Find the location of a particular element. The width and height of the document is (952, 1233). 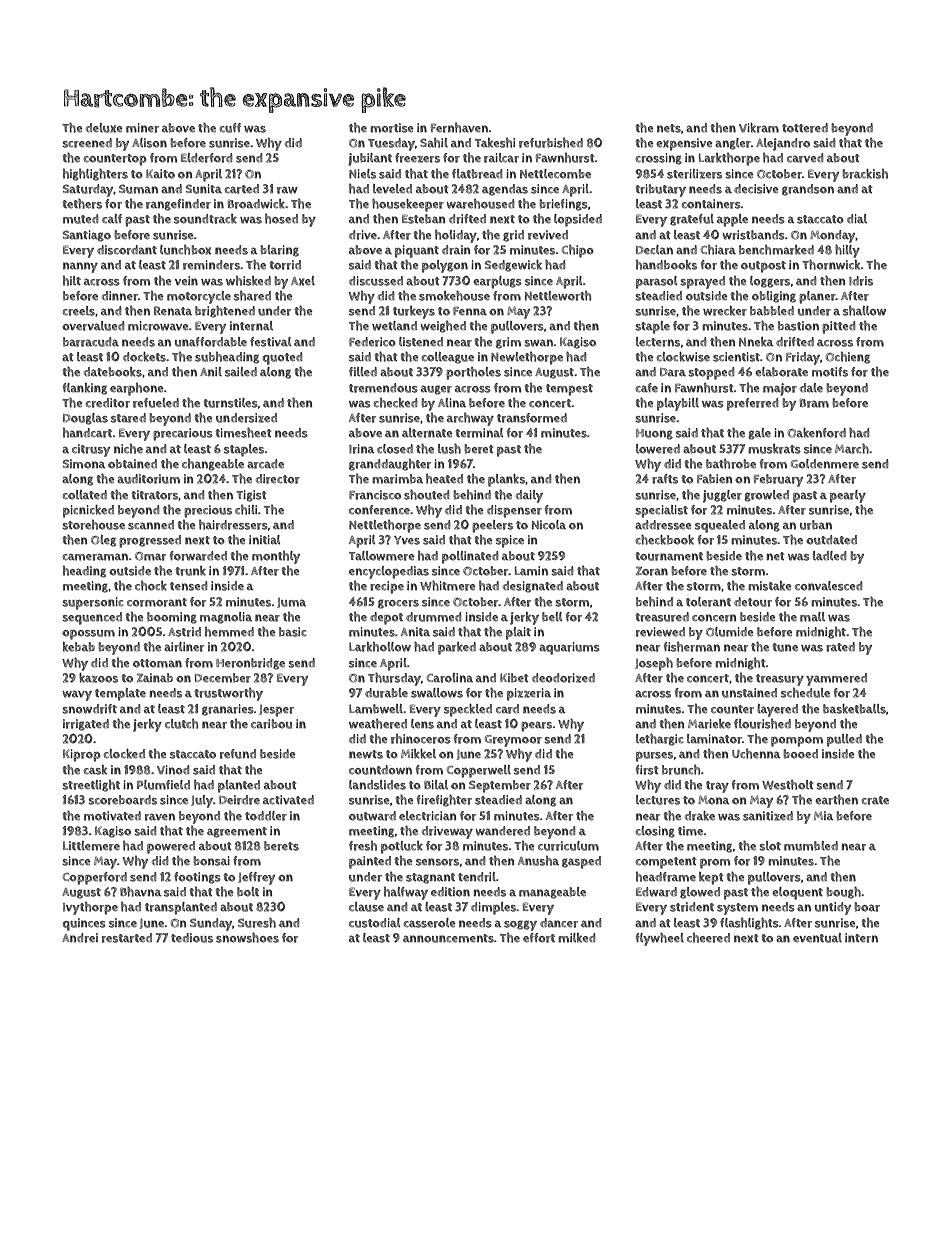

sailed is located at coordinates (241, 372).
